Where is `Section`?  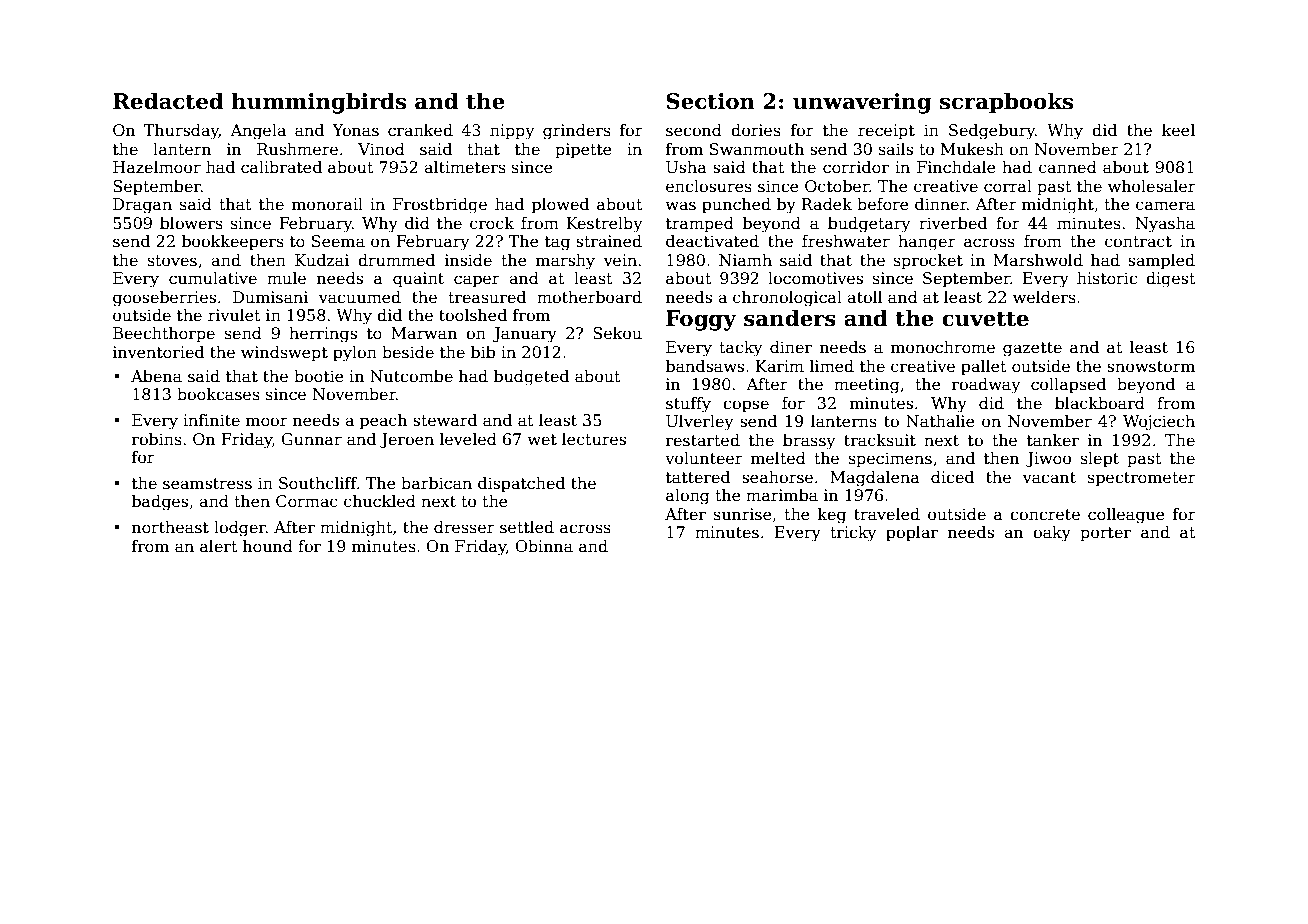
Section is located at coordinates (710, 101).
